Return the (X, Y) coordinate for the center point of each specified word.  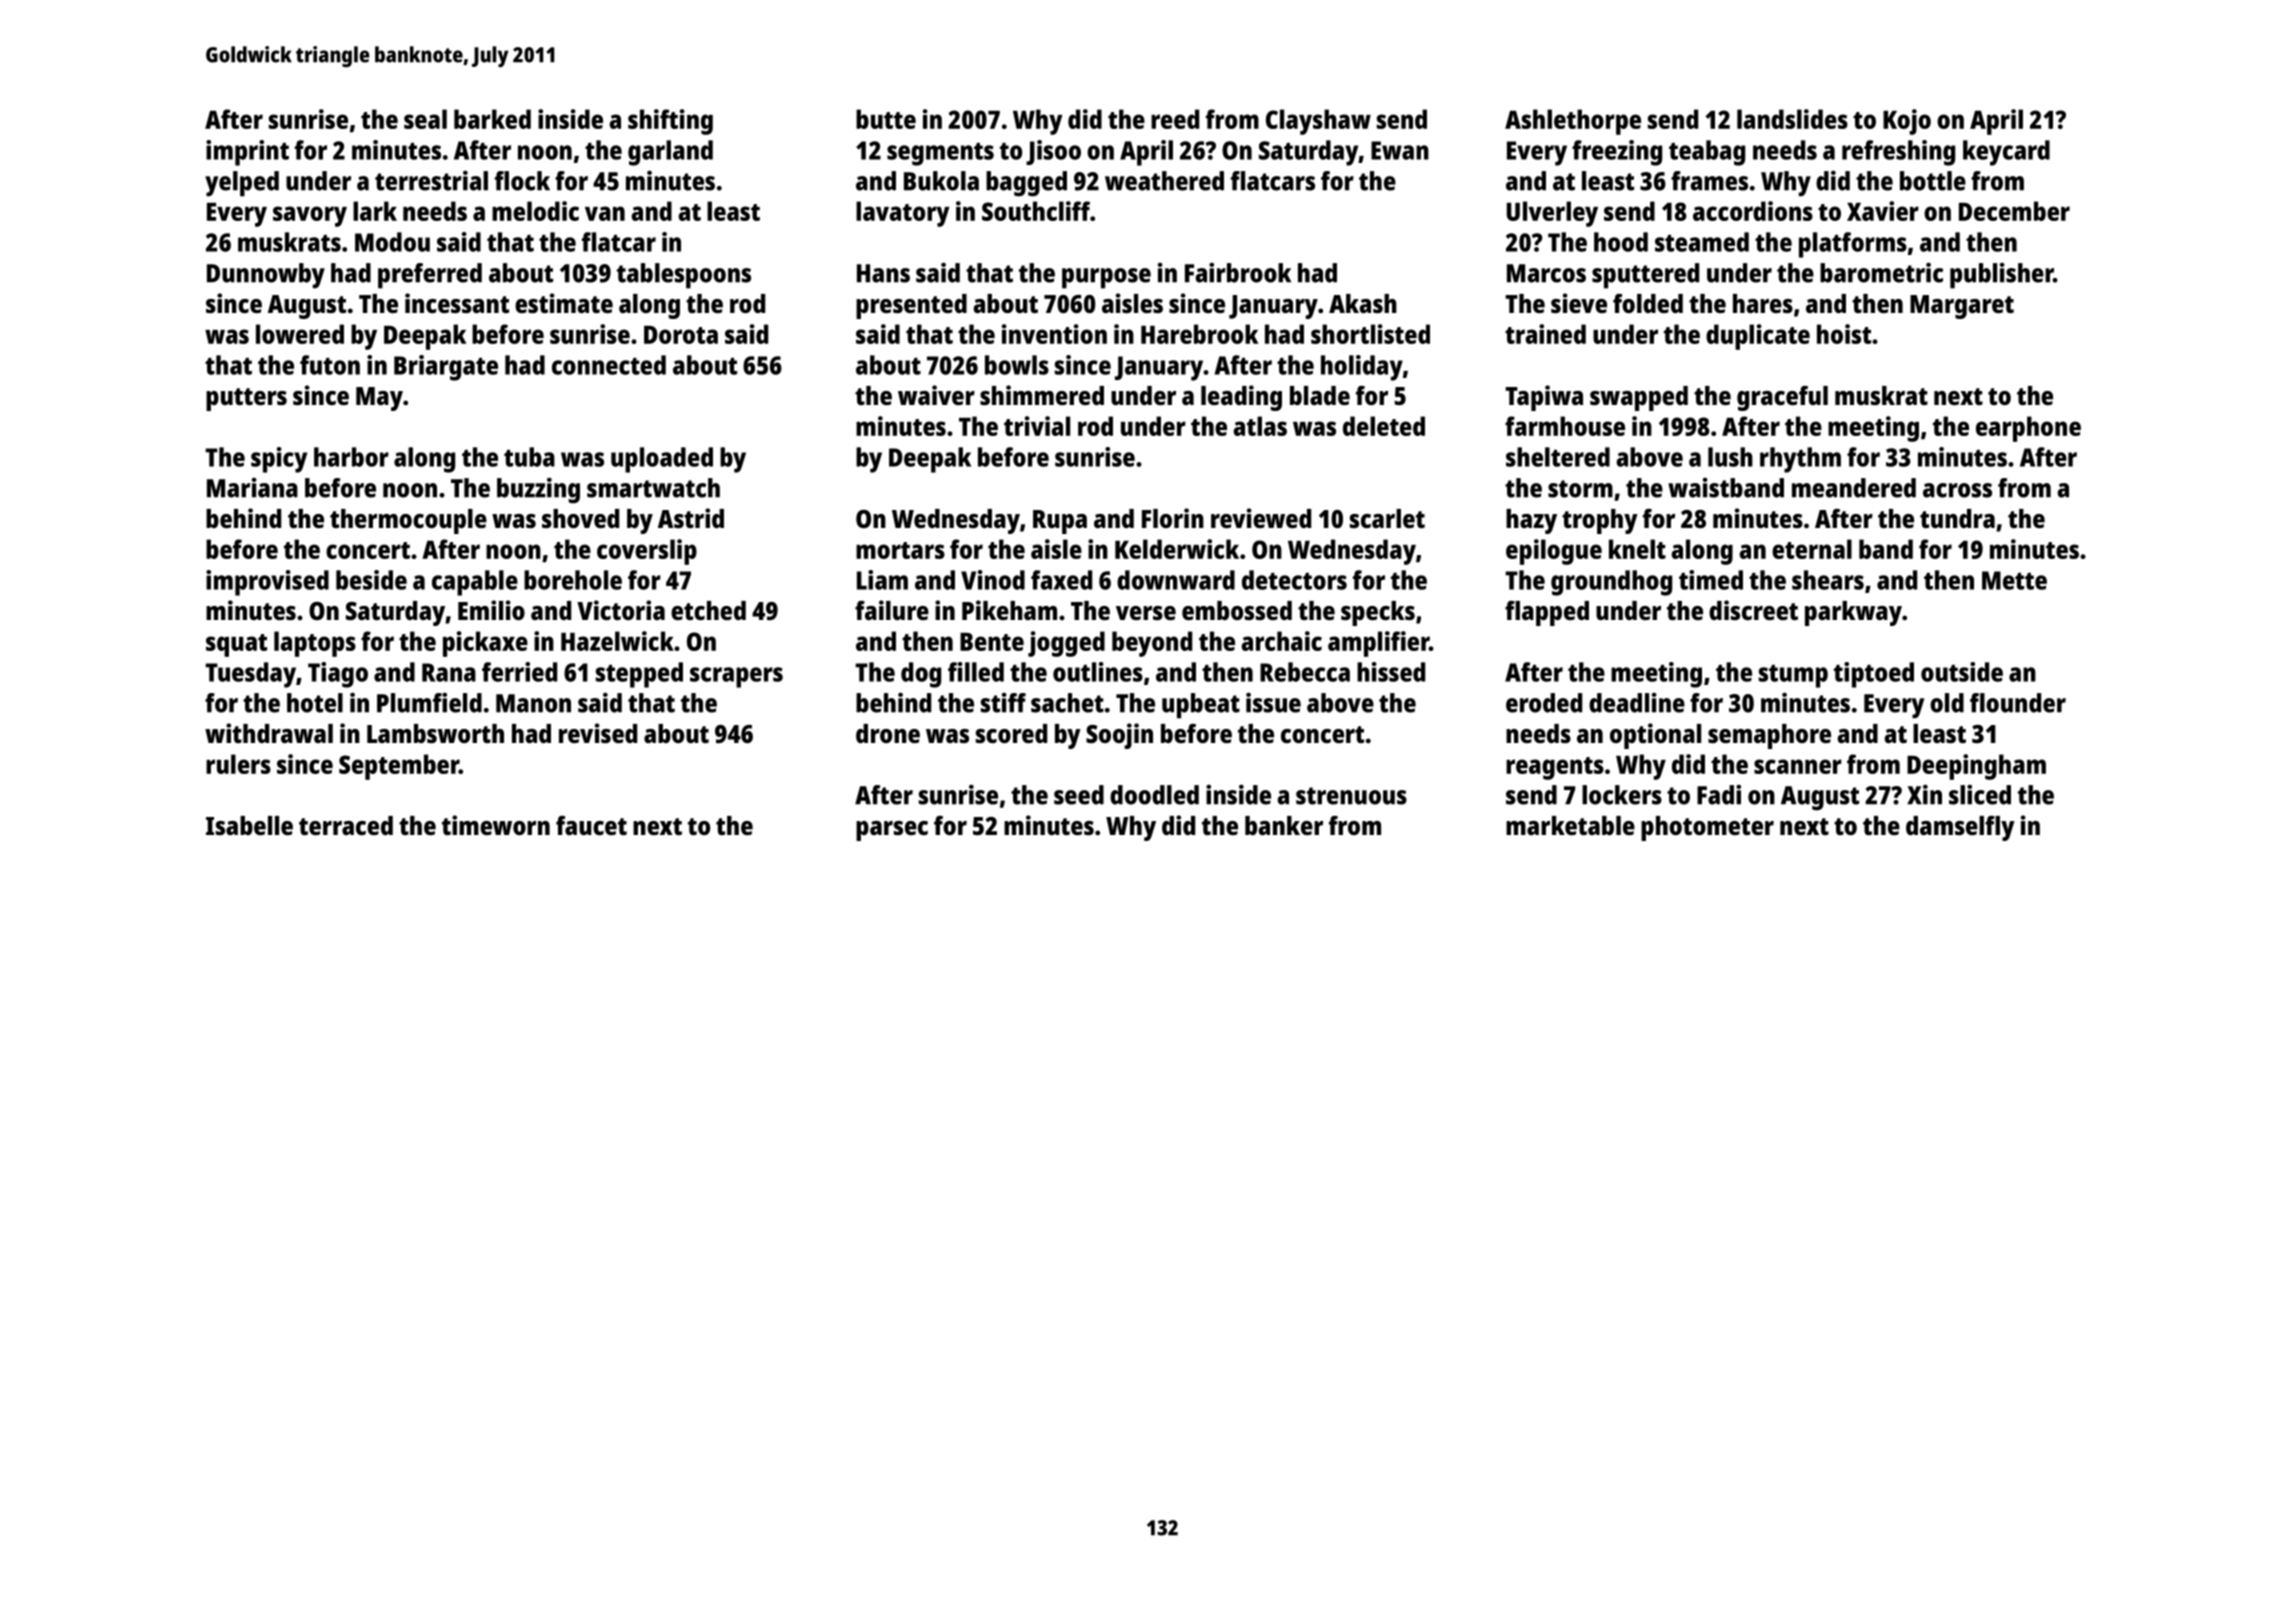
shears (1828, 580)
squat (236, 645)
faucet (591, 825)
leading (1241, 398)
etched (708, 610)
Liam (882, 580)
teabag (1707, 153)
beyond (1152, 644)
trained (1545, 334)
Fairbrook (1238, 273)
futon (330, 365)
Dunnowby (266, 276)
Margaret (1962, 307)
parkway (1853, 613)
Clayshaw (1318, 122)
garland (670, 153)
